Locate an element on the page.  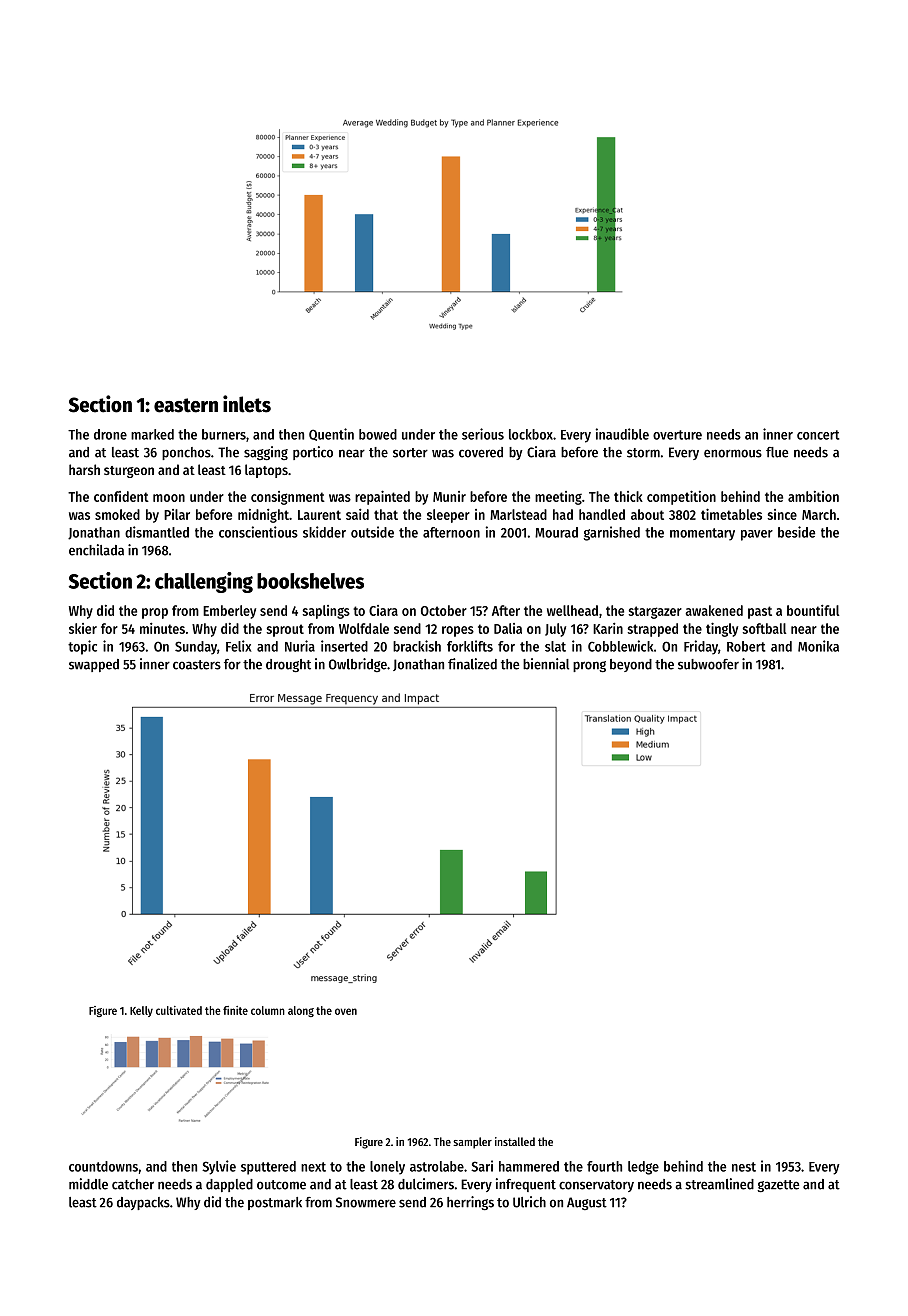
eastern is located at coordinates (186, 405).
